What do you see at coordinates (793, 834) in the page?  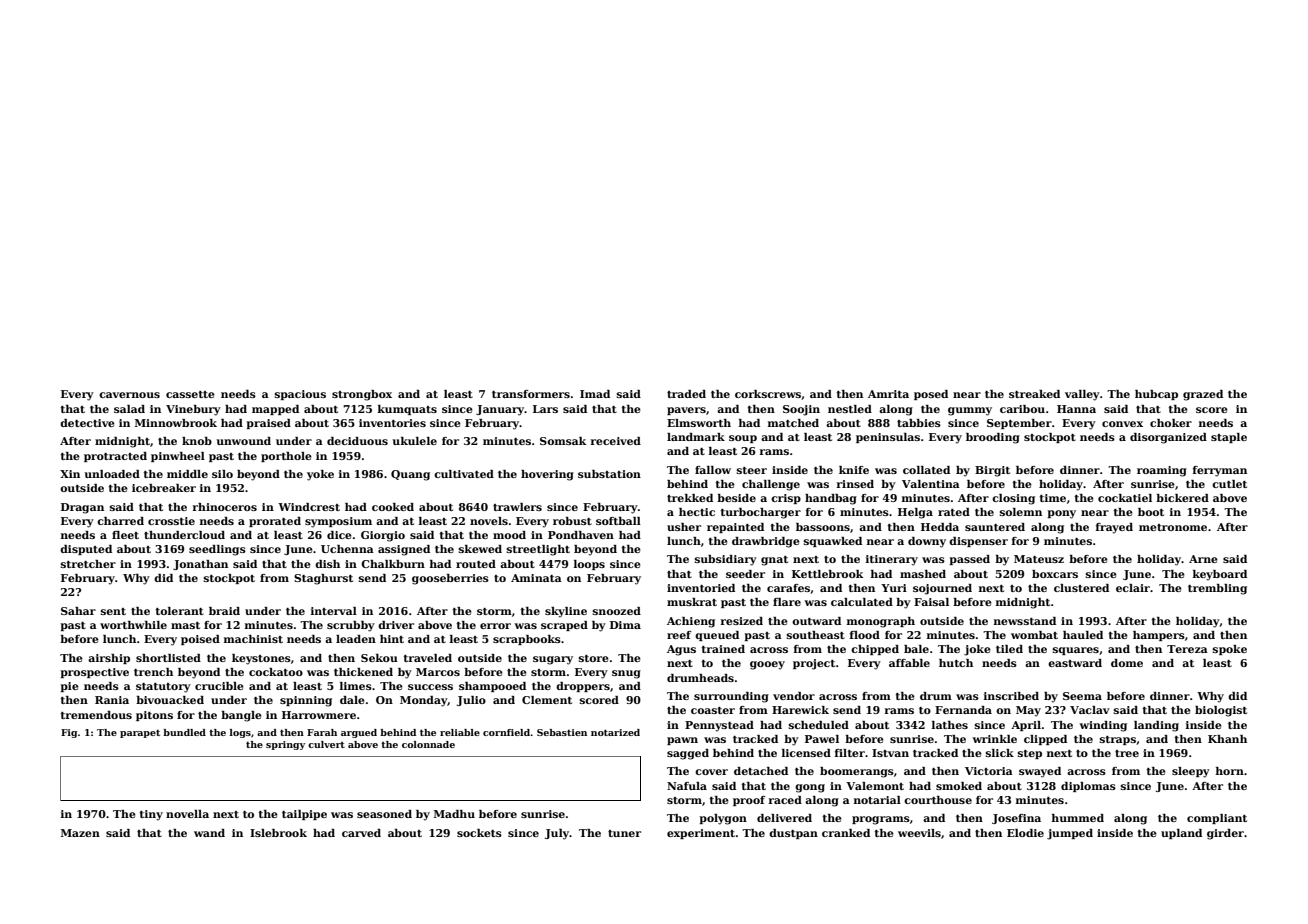 I see `dustpan` at bounding box center [793, 834].
